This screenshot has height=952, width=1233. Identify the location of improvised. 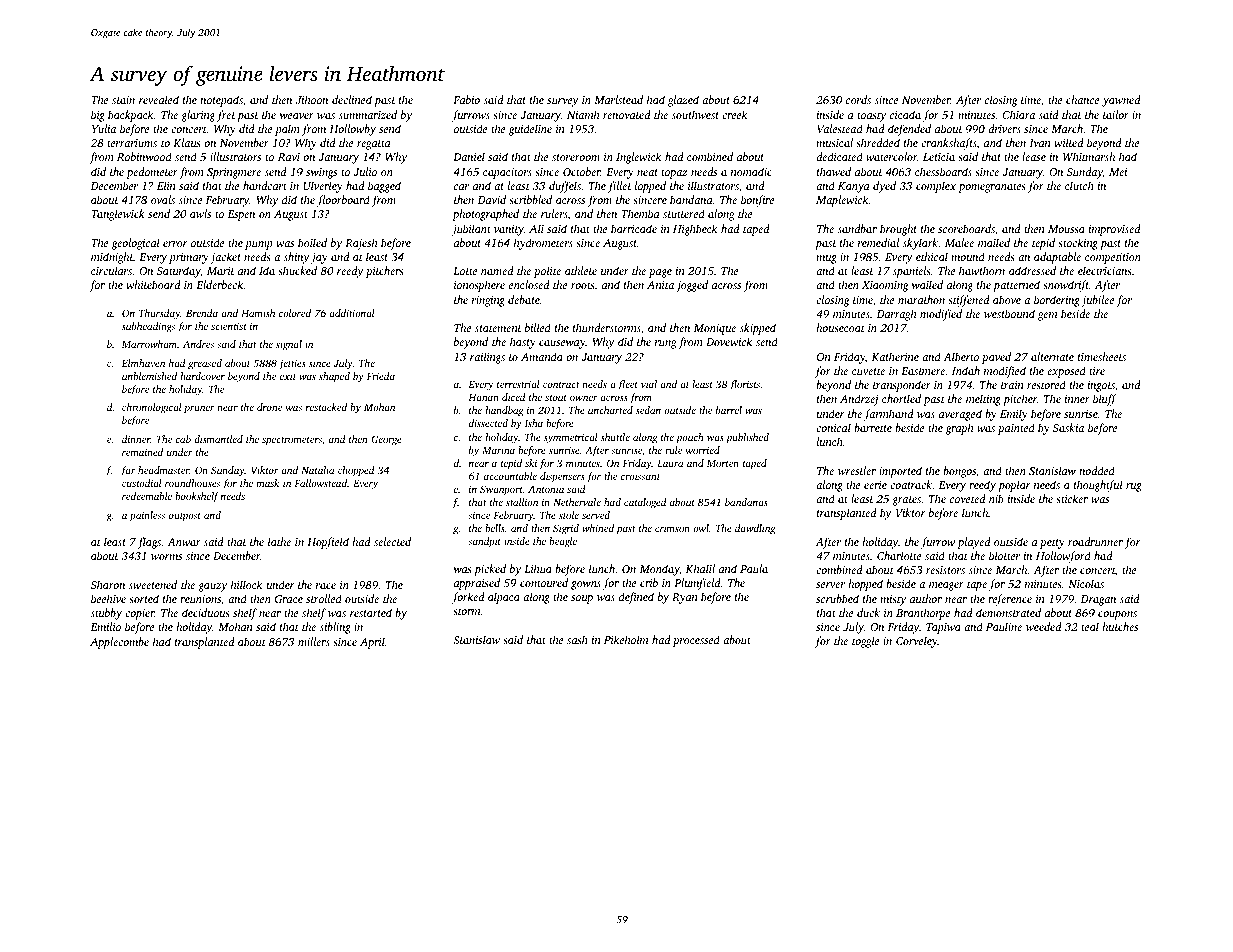
(1114, 230).
